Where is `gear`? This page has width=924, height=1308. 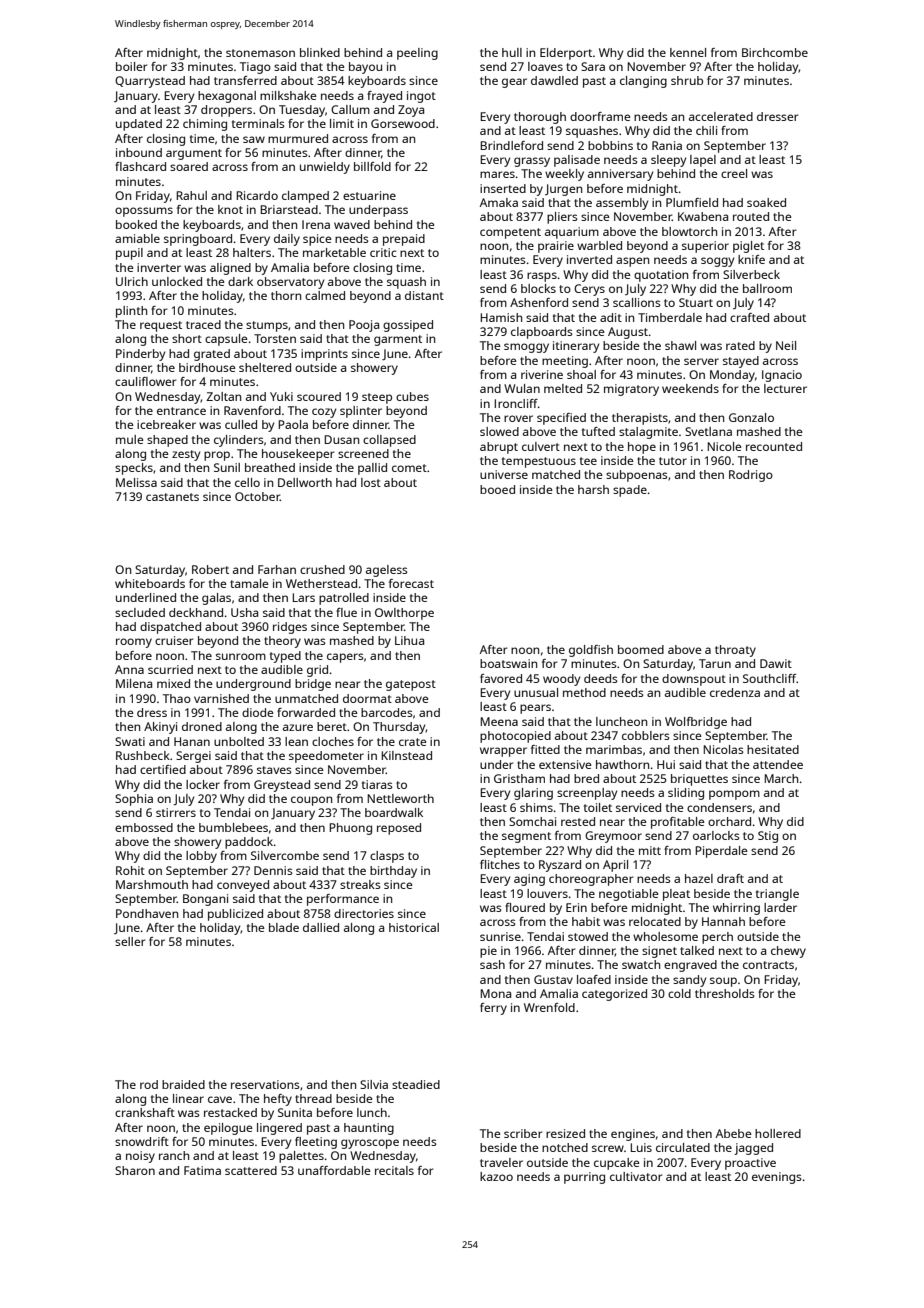
gear is located at coordinates (514, 83).
